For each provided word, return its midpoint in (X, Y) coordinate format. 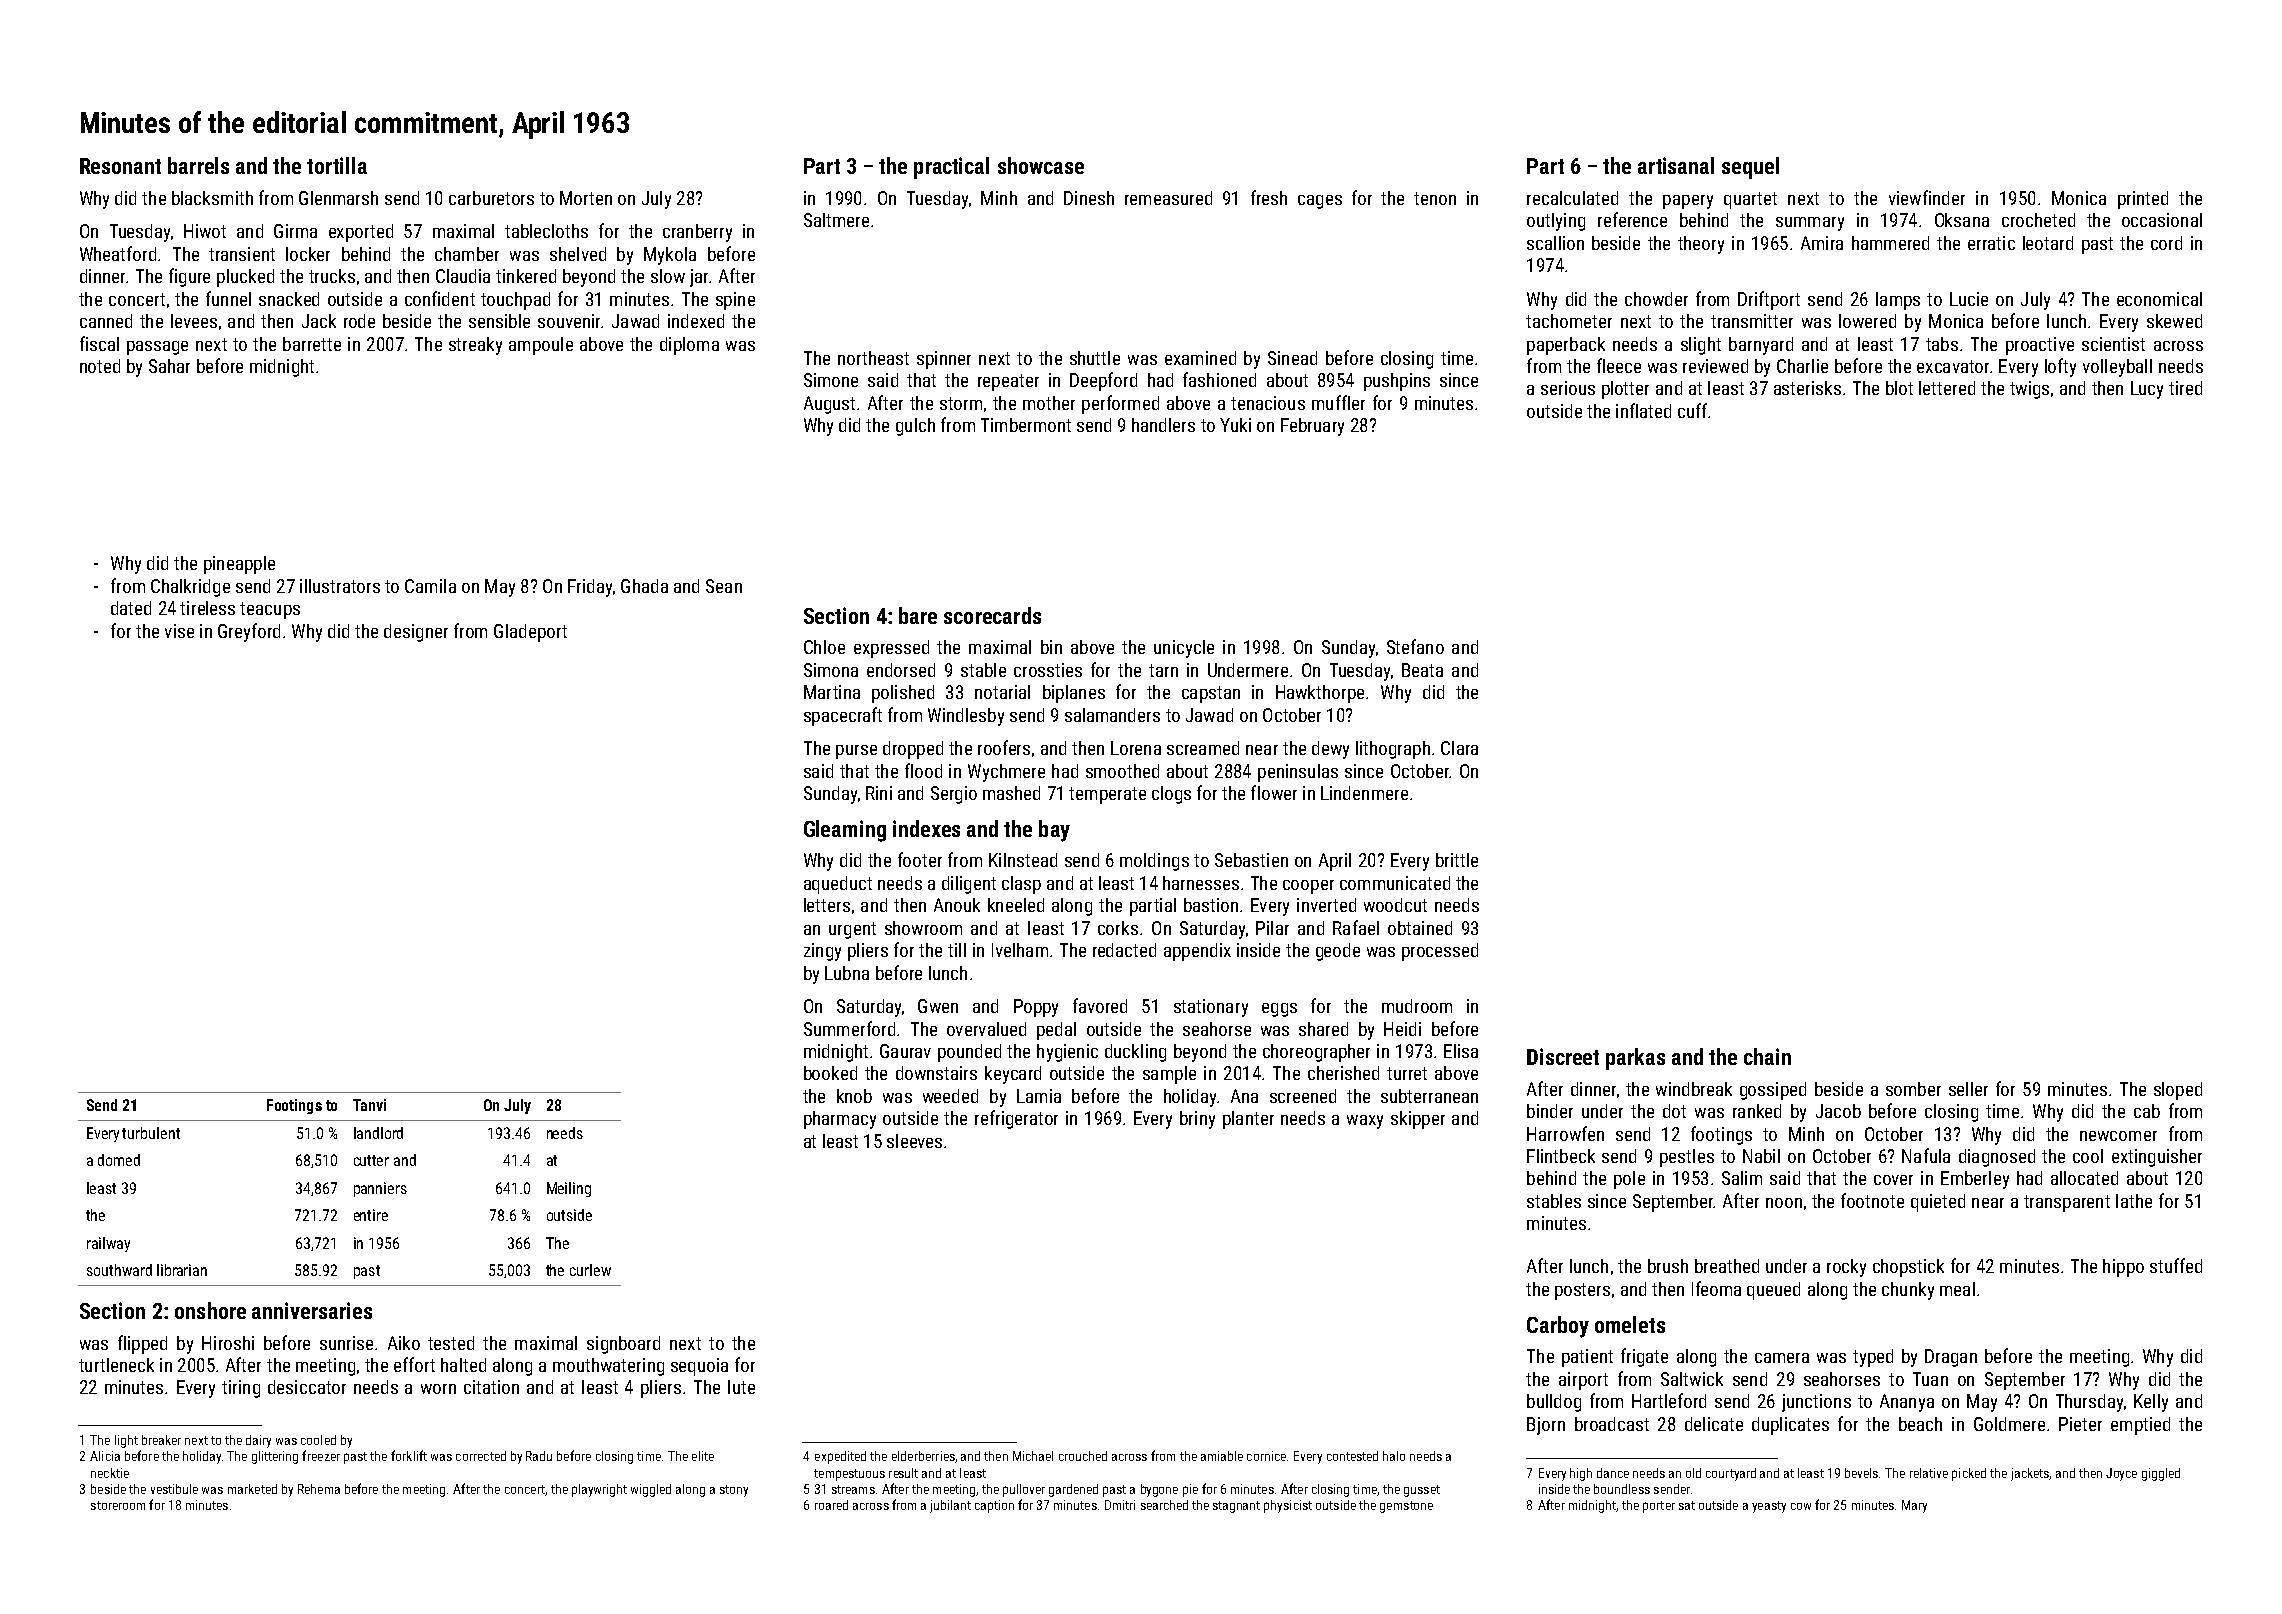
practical (951, 168)
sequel (1750, 168)
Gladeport (530, 633)
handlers (1163, 425)
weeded (950, 1096)
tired (2185, 388)
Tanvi (369, 1105)
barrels (198, 165)
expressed (891, 649)
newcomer (2118, 1136)
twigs (2029, 390)
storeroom (118, 1505)
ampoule (541, 346)
